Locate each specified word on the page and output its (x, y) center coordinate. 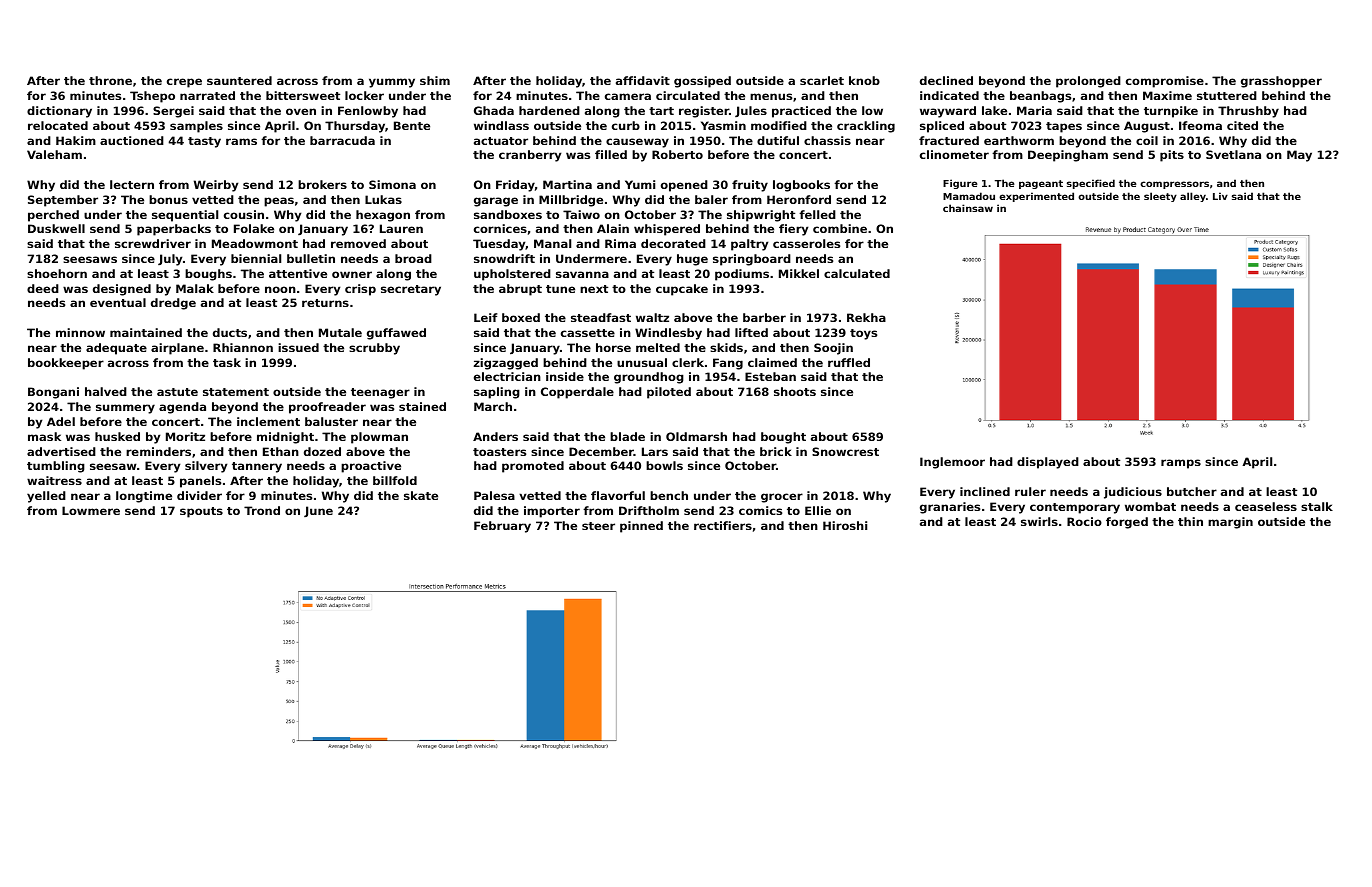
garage (496, 202)
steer (598, 526)
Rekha (866, 317)
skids (726, 347)
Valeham (54, 154)
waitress (54, 480)
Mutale (340, 332)
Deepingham (1068, 156)
